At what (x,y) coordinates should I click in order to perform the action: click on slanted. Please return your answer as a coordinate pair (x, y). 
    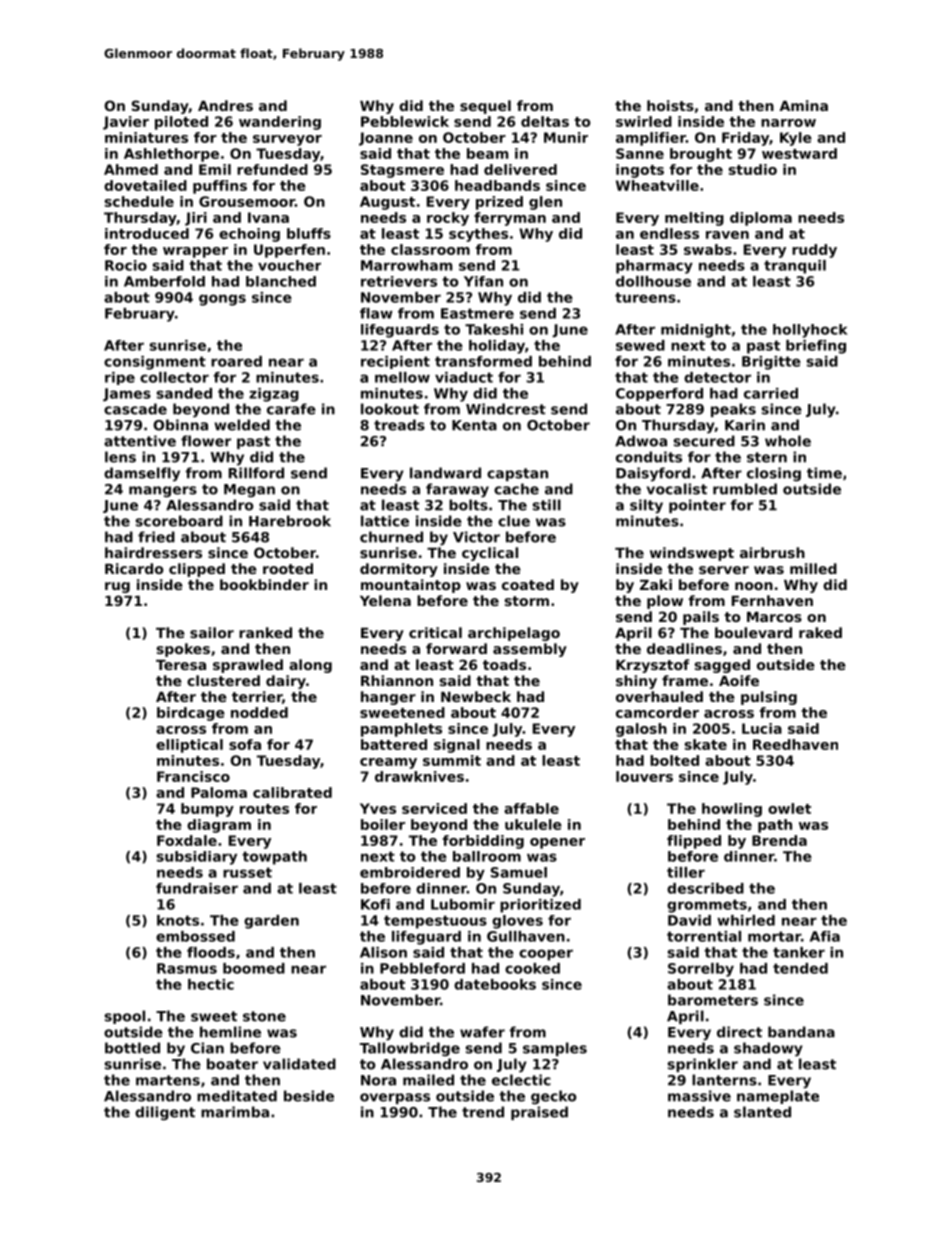
    Looking at the image, I should click on (762, 1112).
